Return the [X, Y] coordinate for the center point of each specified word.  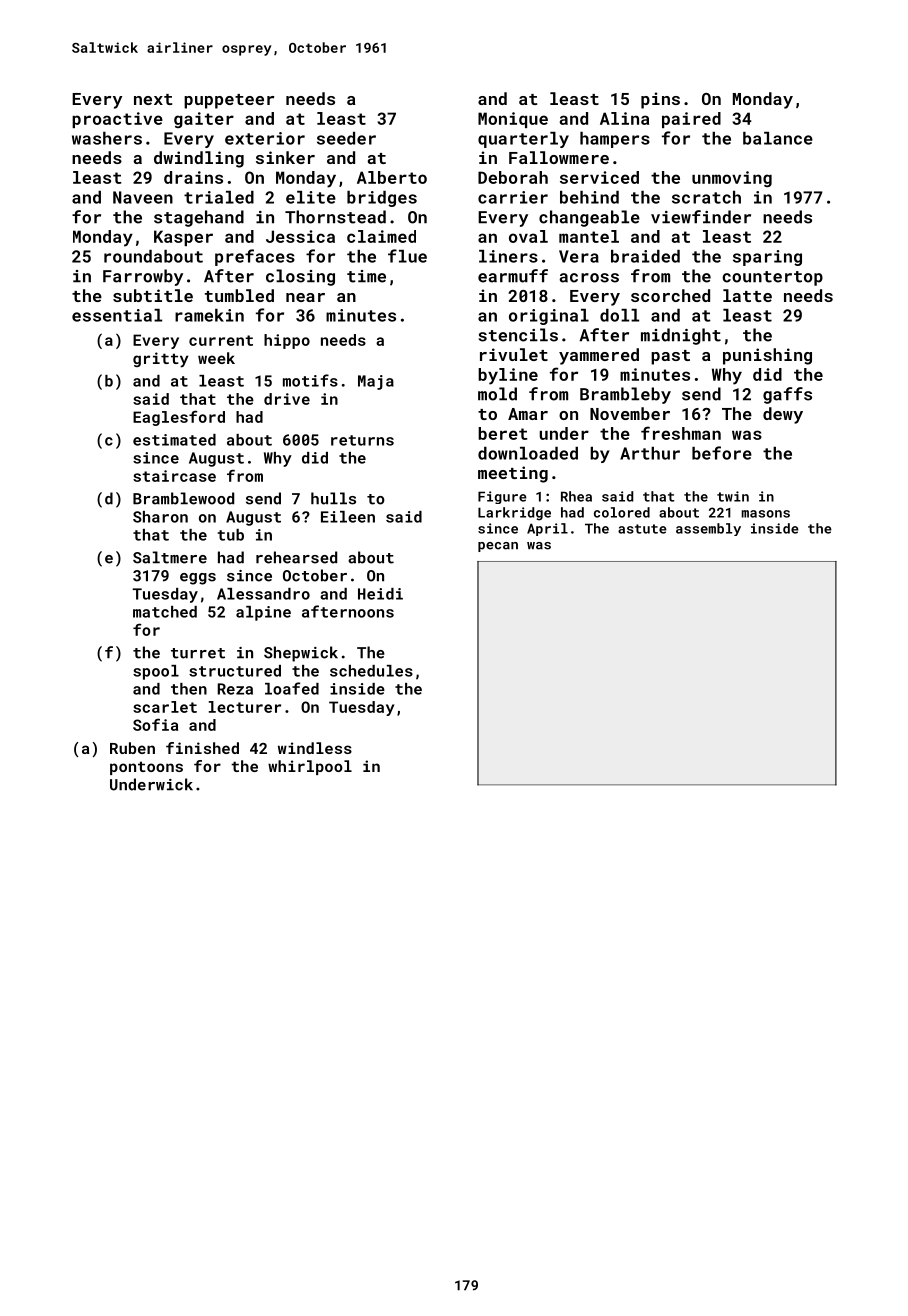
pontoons [146, 768]
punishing [767, 356]
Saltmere [170, 557]
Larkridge [514, 514]
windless [315, 748]
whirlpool [310, 767]
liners [508, 256]
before [722, 453]
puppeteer [229, 101]
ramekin [209, 315]
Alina [624, 118]
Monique [513, 120]
